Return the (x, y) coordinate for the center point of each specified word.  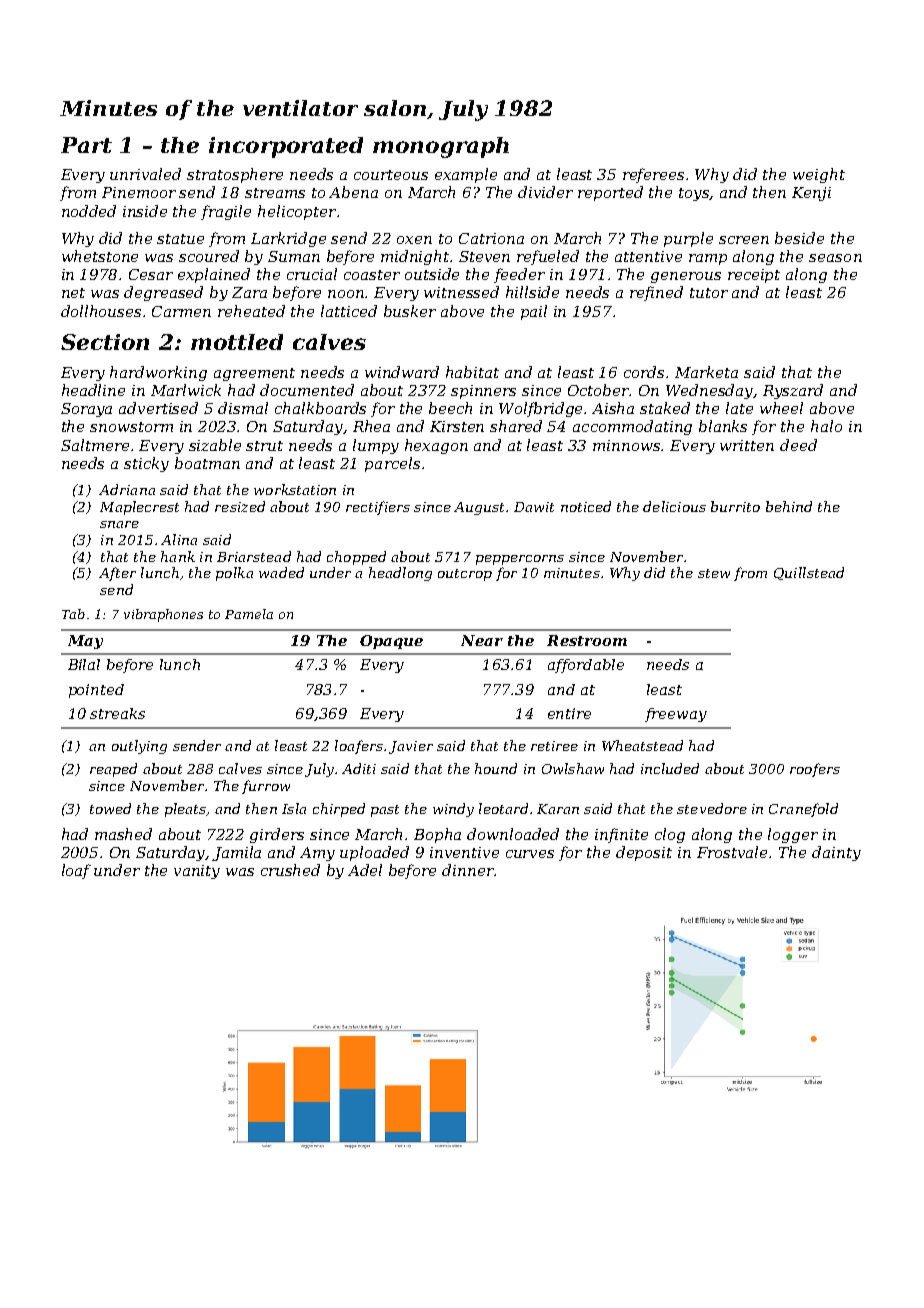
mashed (123, 834)
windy (453, 810)
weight (819, 175)
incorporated (286, 147)
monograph (441, 147)
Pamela (249, 614)
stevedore (712, 808)
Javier (411, 747)
